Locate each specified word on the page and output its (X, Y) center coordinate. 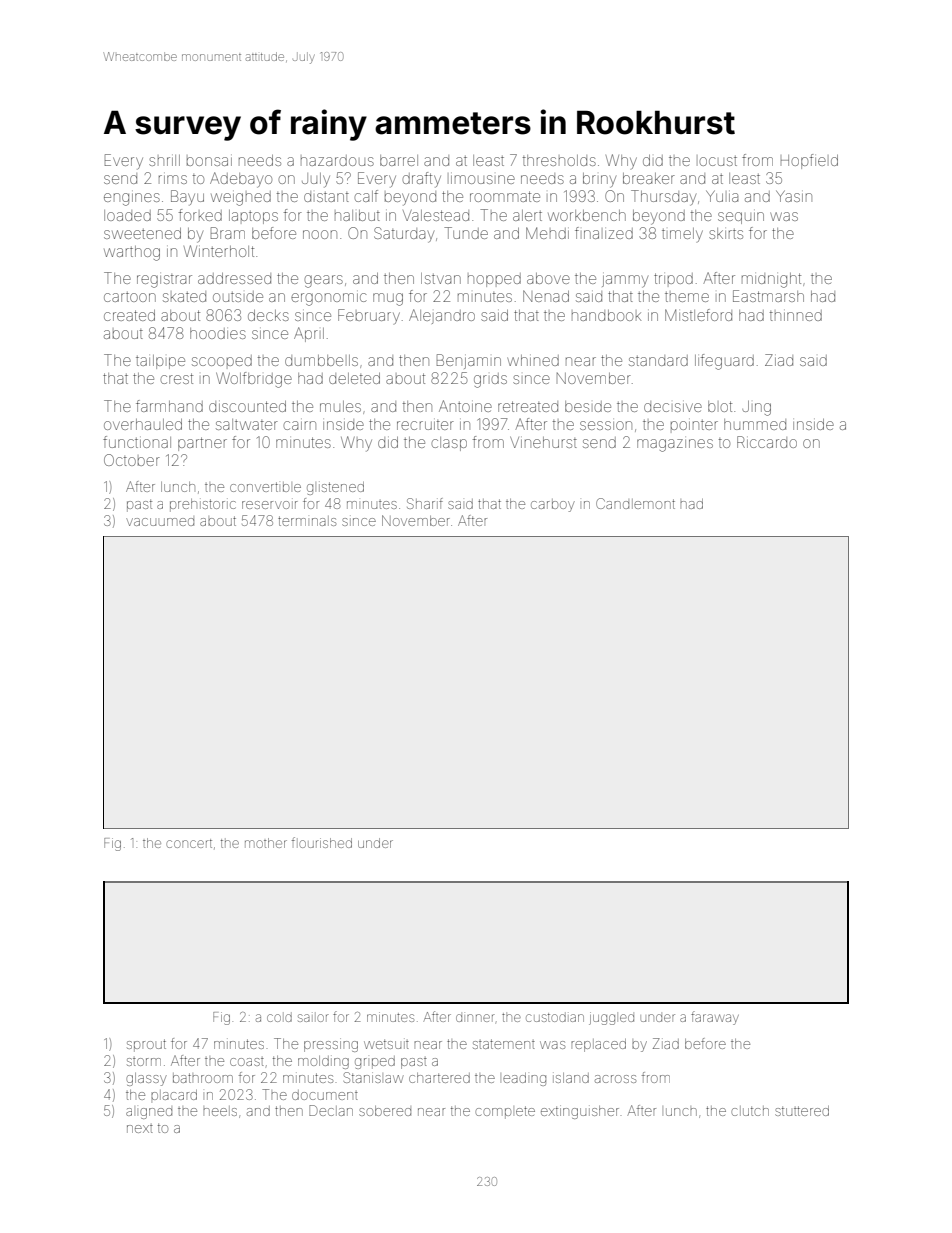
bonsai (209, 161)
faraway (715, 1018)
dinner (475, 1018)
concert (189, 843)
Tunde (466, 233)
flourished (322, 842)
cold (279, 1017)
